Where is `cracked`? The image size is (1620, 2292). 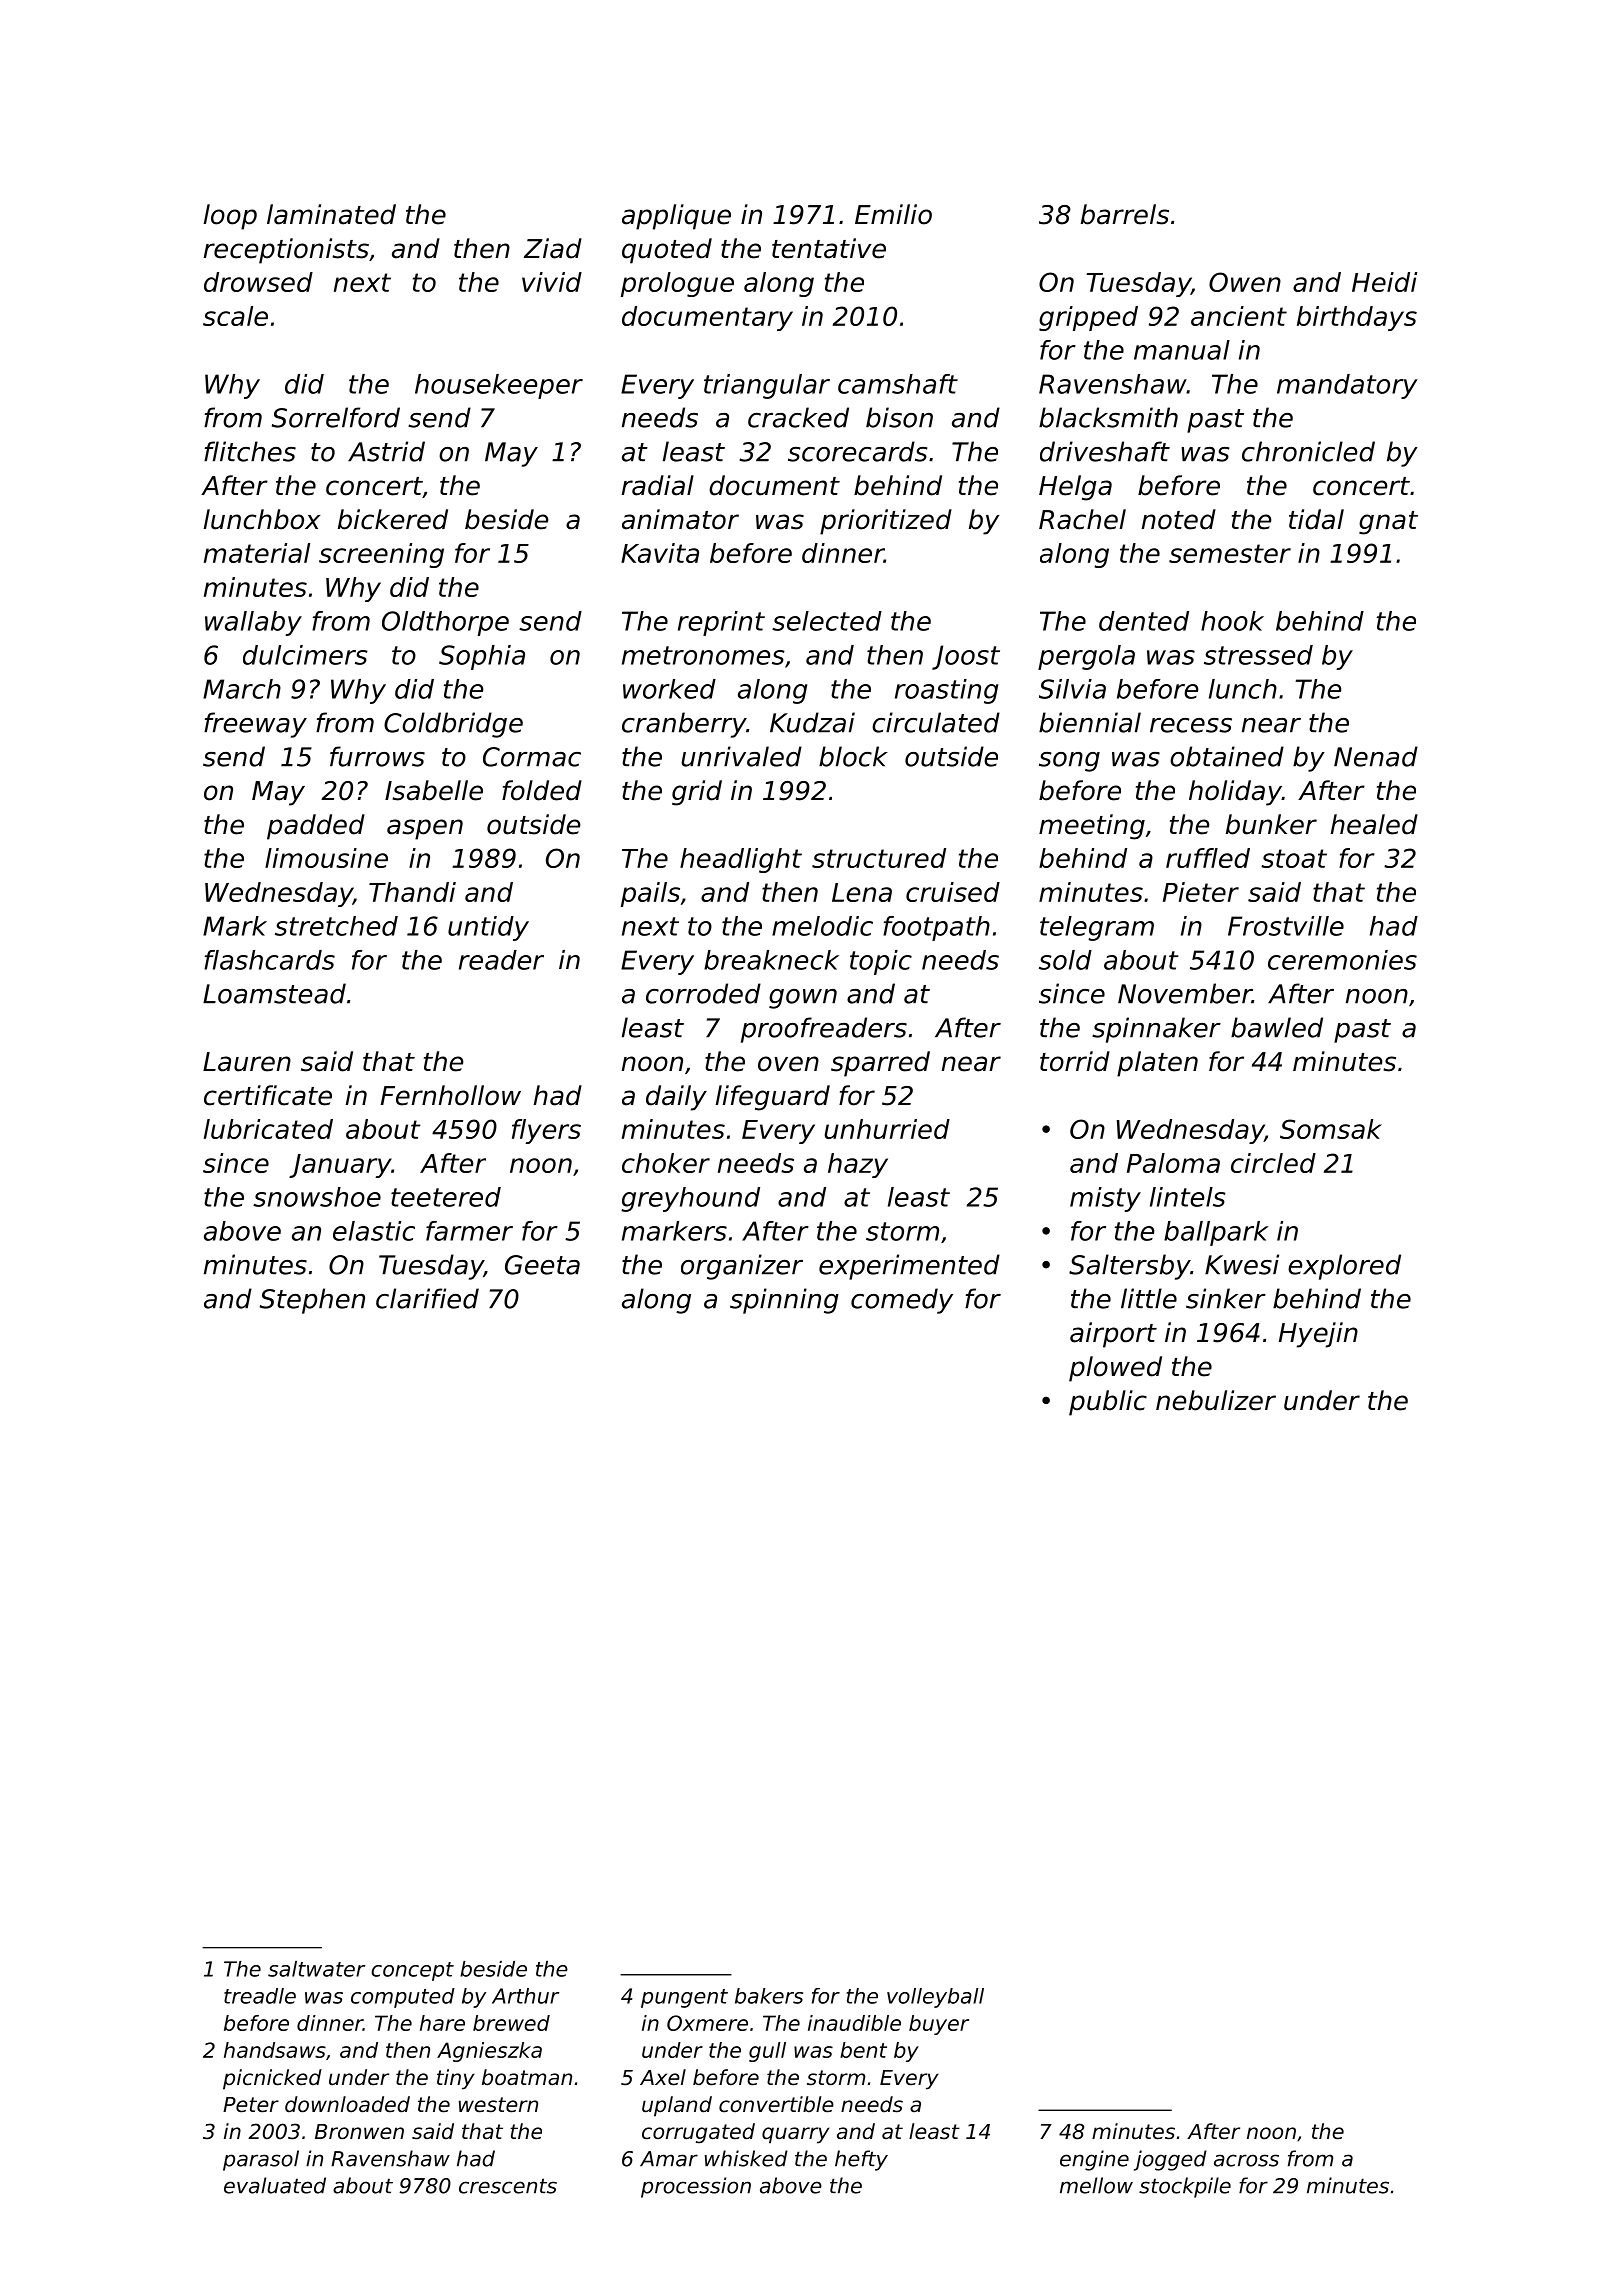 cracked is located at coordinates (798, 417).
